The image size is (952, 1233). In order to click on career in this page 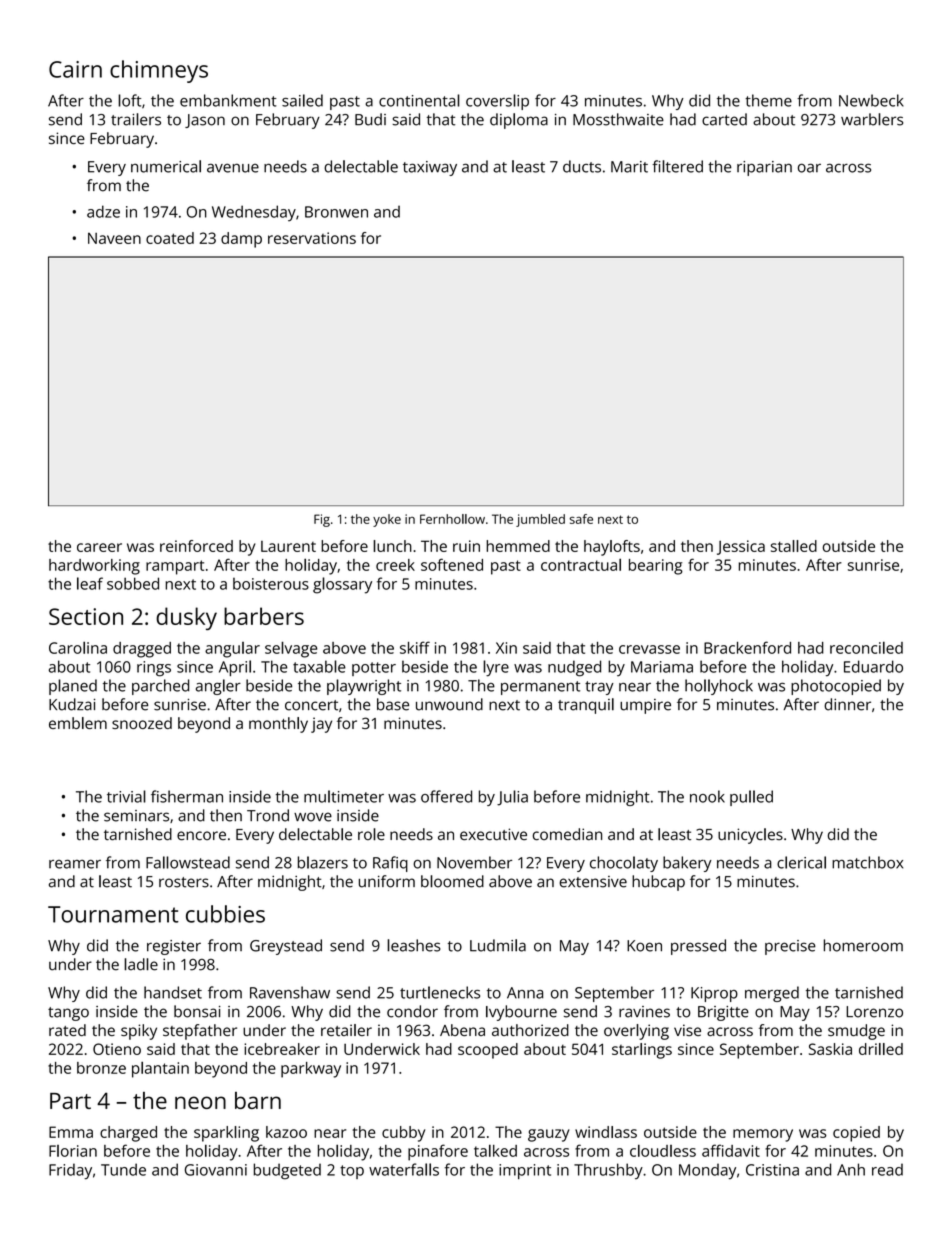, I will do `click(99, 547)`.
